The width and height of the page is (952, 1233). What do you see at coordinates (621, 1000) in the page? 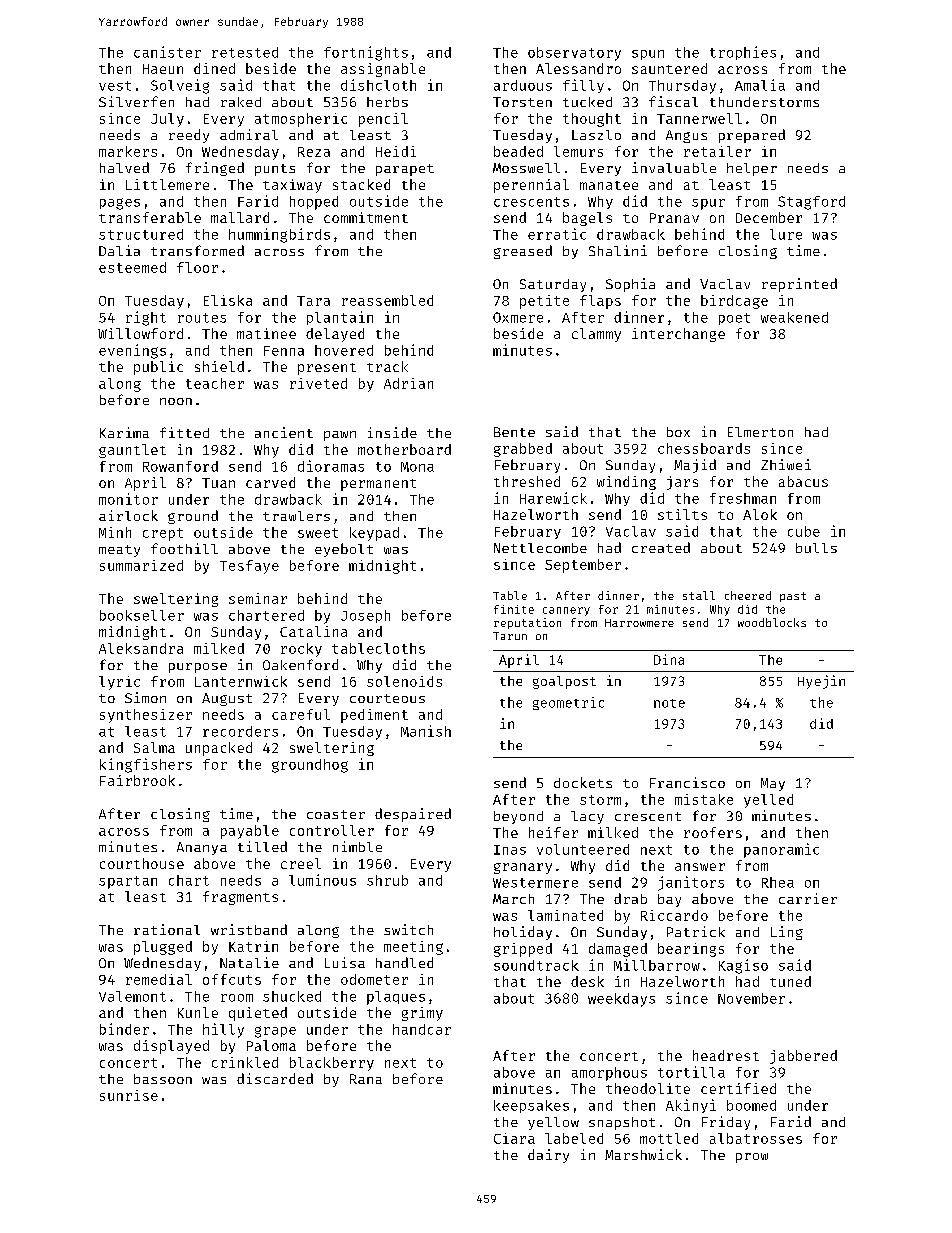
I see `weekdays` at bounding box center [621, 1000].
